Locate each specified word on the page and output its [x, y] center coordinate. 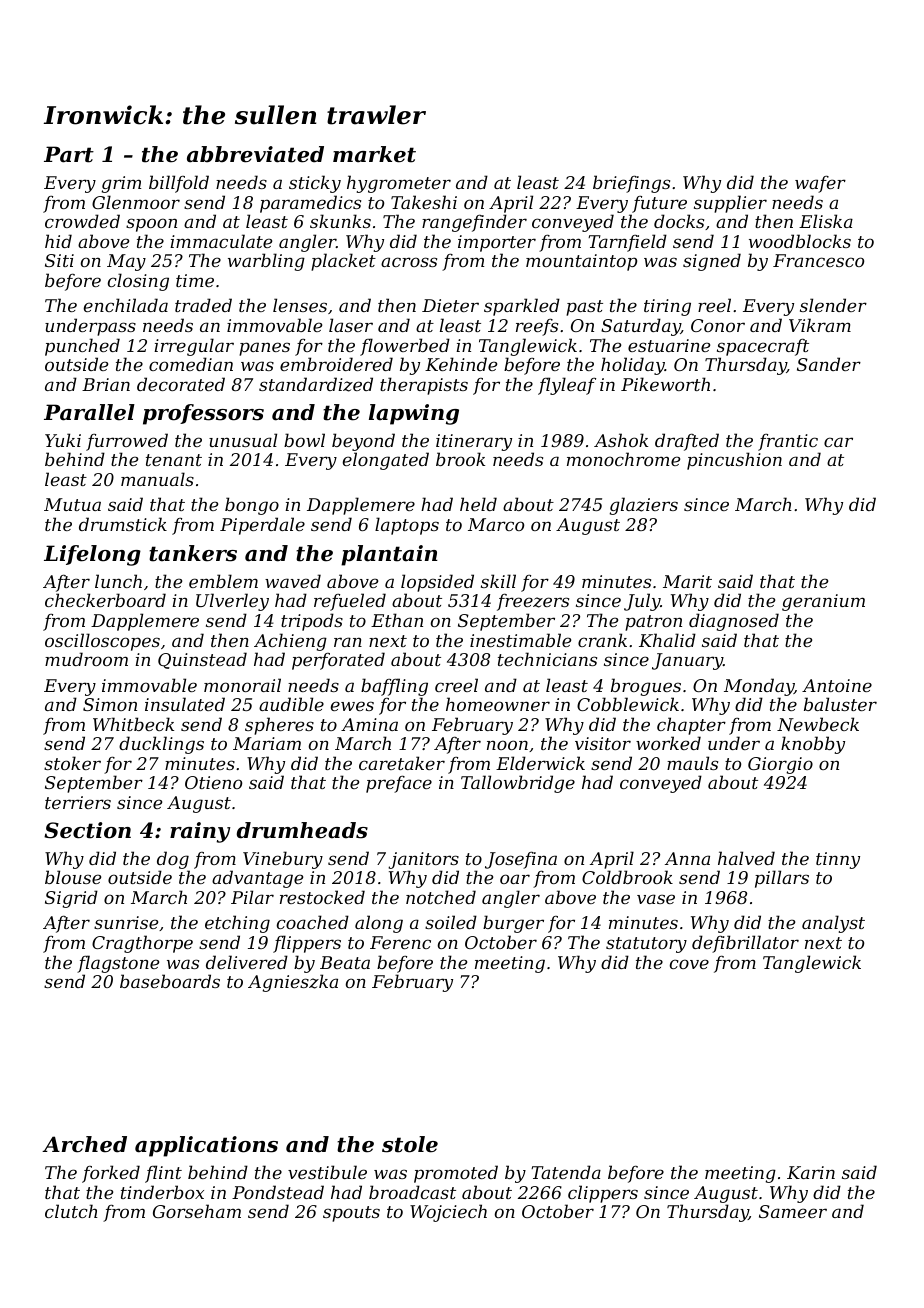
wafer [820, 184]
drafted [687, 442]
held [478, 504]
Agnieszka [293, 983]
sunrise [126, 922]
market [374, 154]
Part [69, 154]
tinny [838, 860]
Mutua [72, 504]
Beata [345, 962]
